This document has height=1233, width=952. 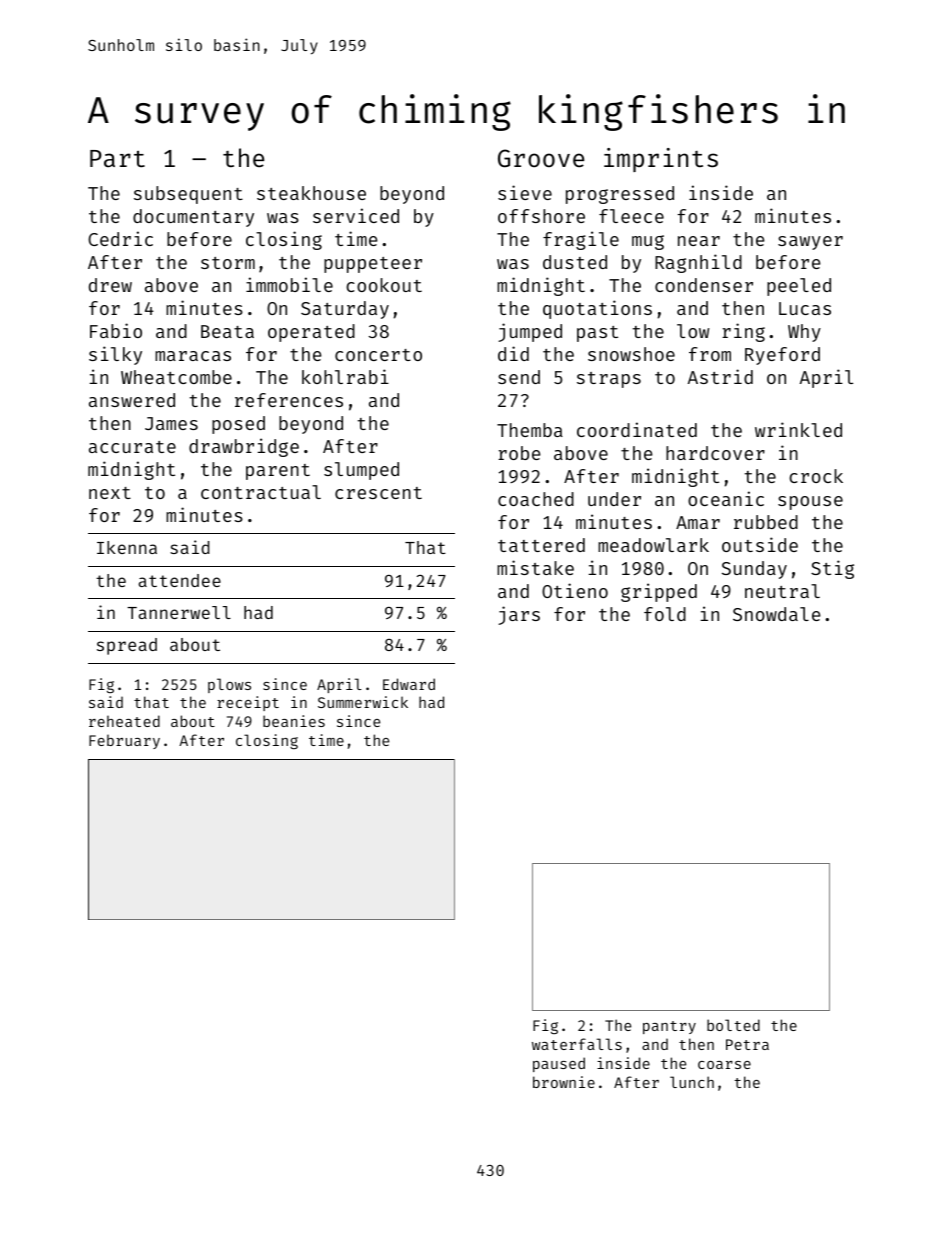 I want to click on Edward, so click(x=409, y=684).
